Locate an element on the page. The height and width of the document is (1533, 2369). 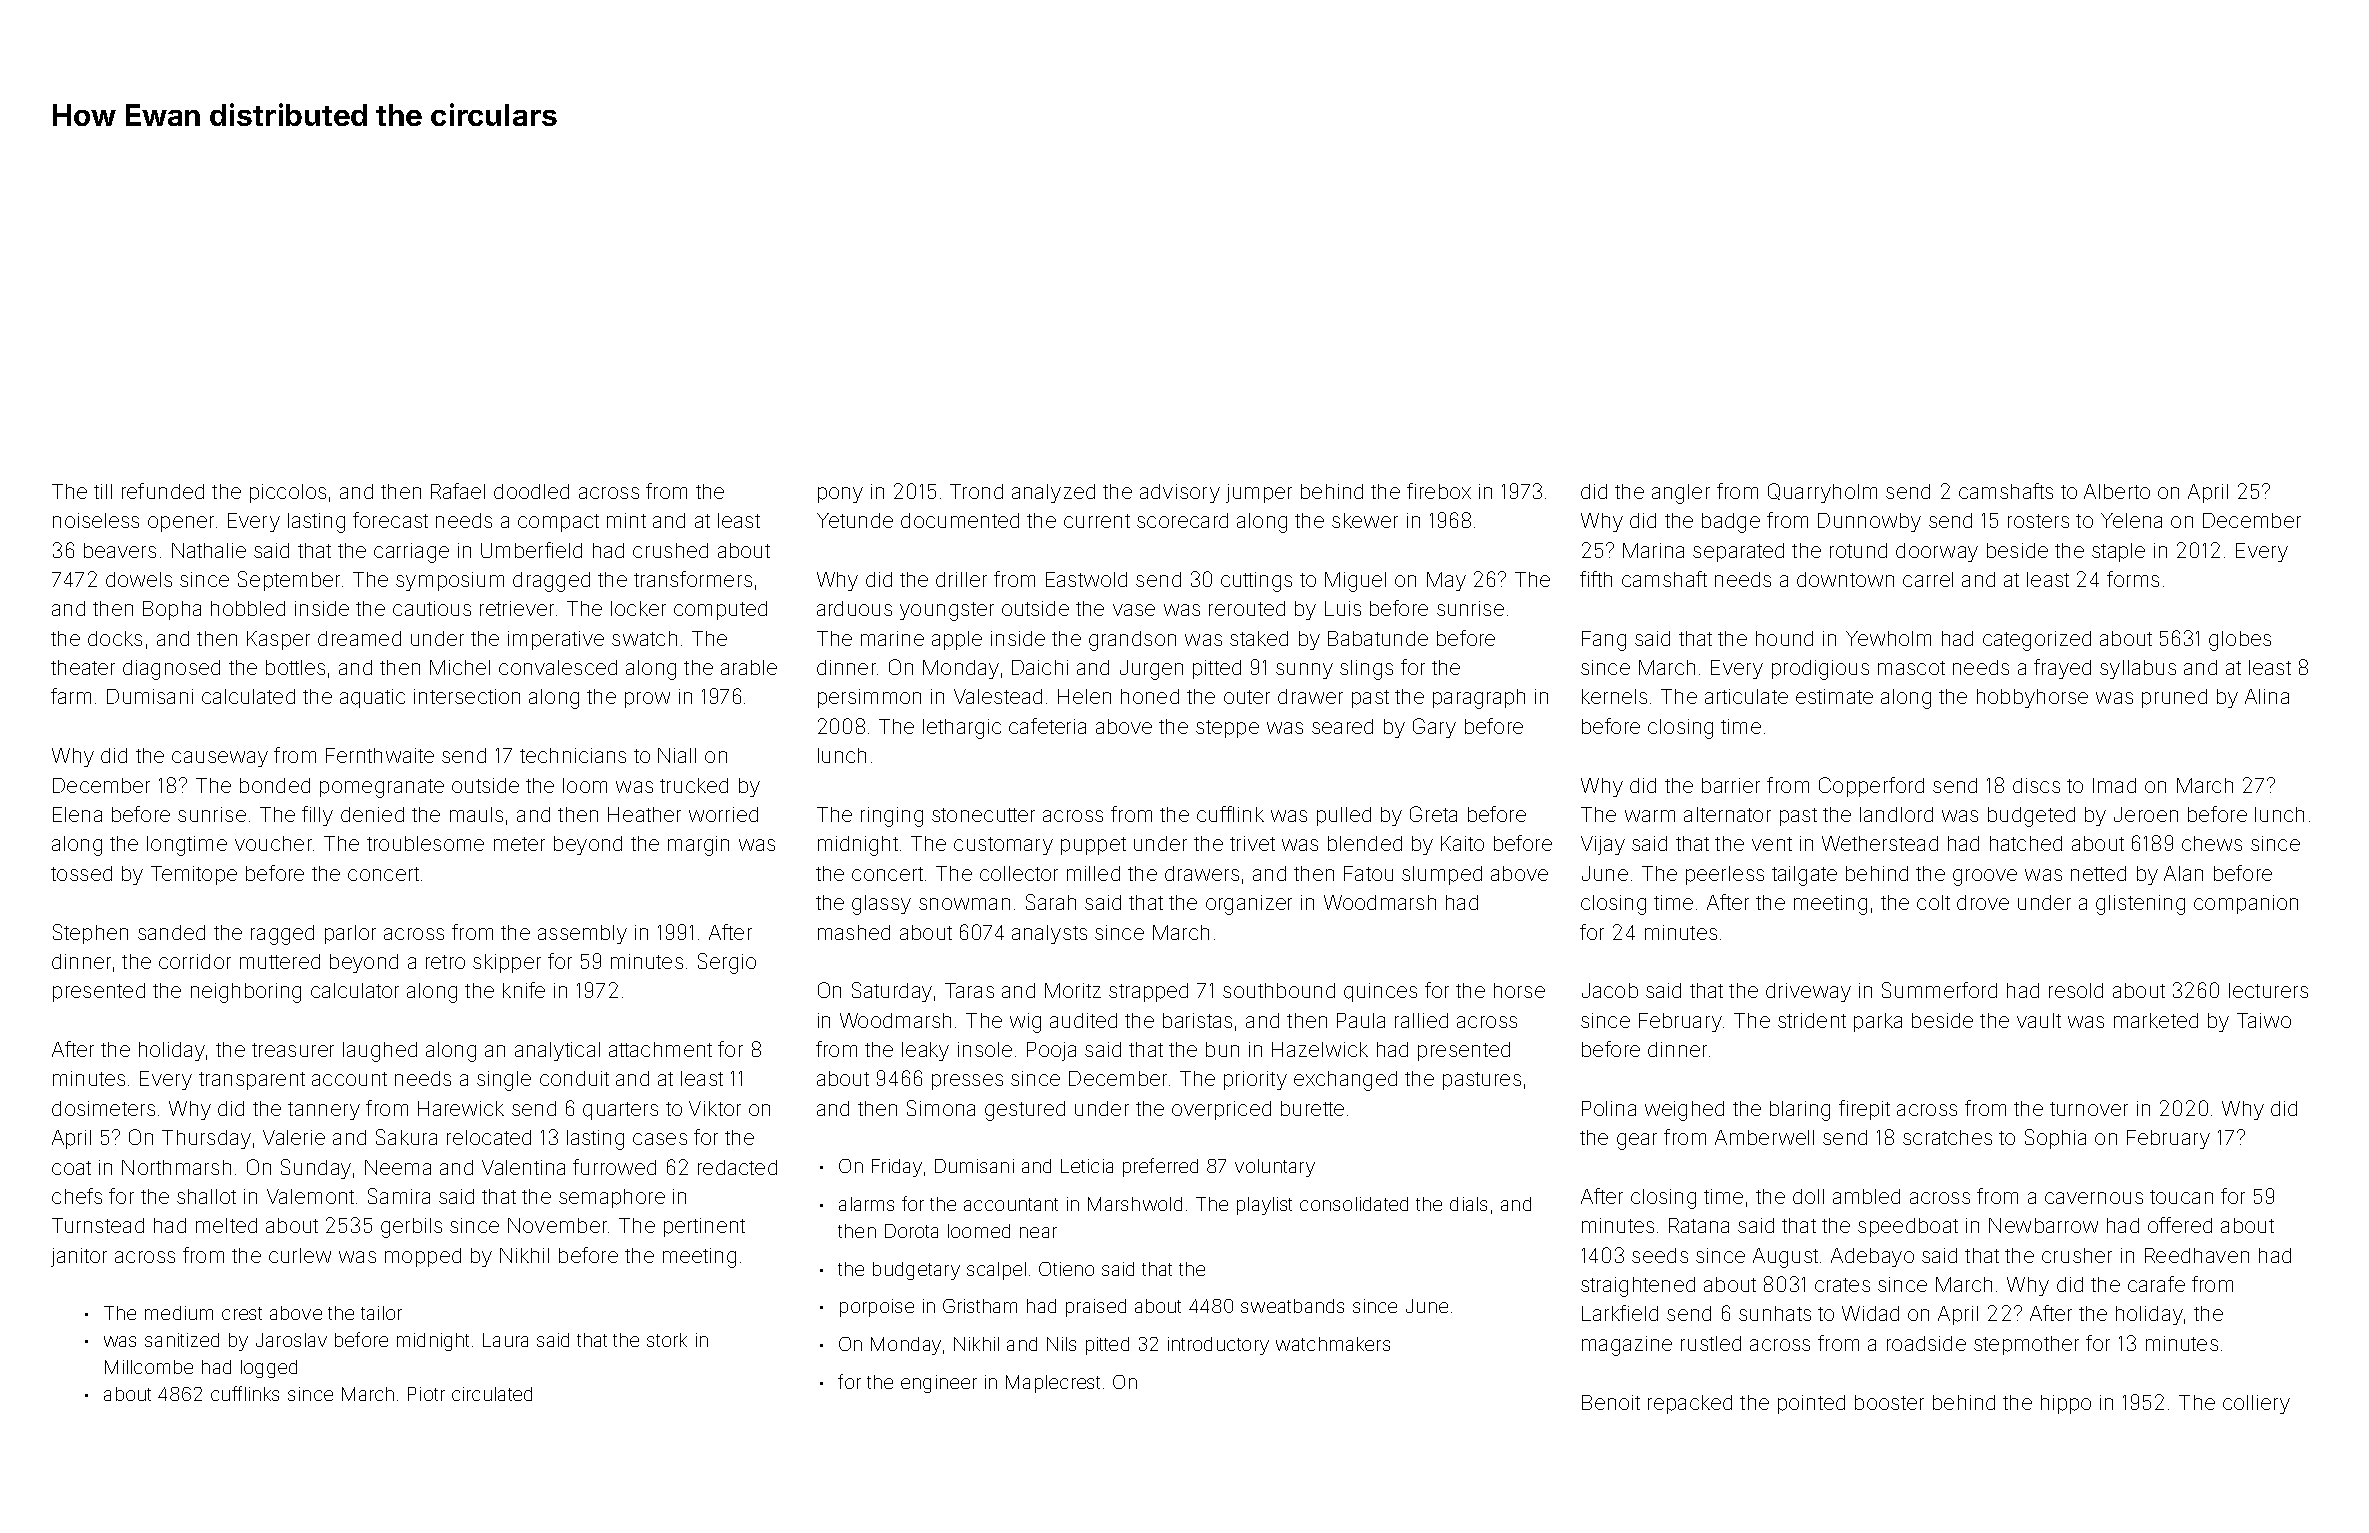
circulated is located at coordinates (492, 1394).
